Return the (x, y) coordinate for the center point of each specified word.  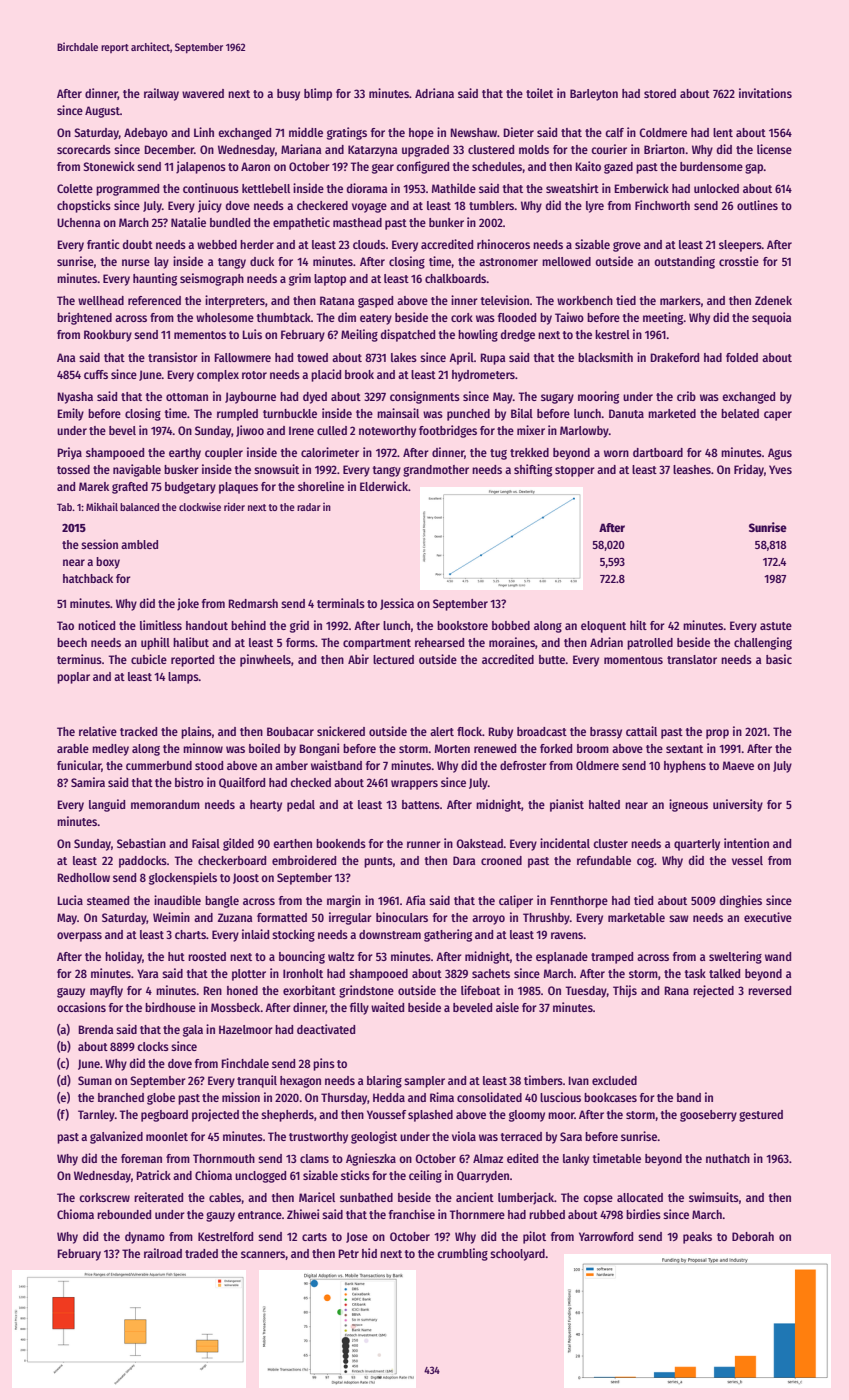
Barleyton (594, 95)
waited (387, 1007)
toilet (539, 93)
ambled (139, 544)
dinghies (741, 901)
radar (309, 507)
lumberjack (526, 1198)
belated (740, 413)
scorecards (84, 149)
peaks (697, 1238)
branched (121, 1097)
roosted (207, 956)
